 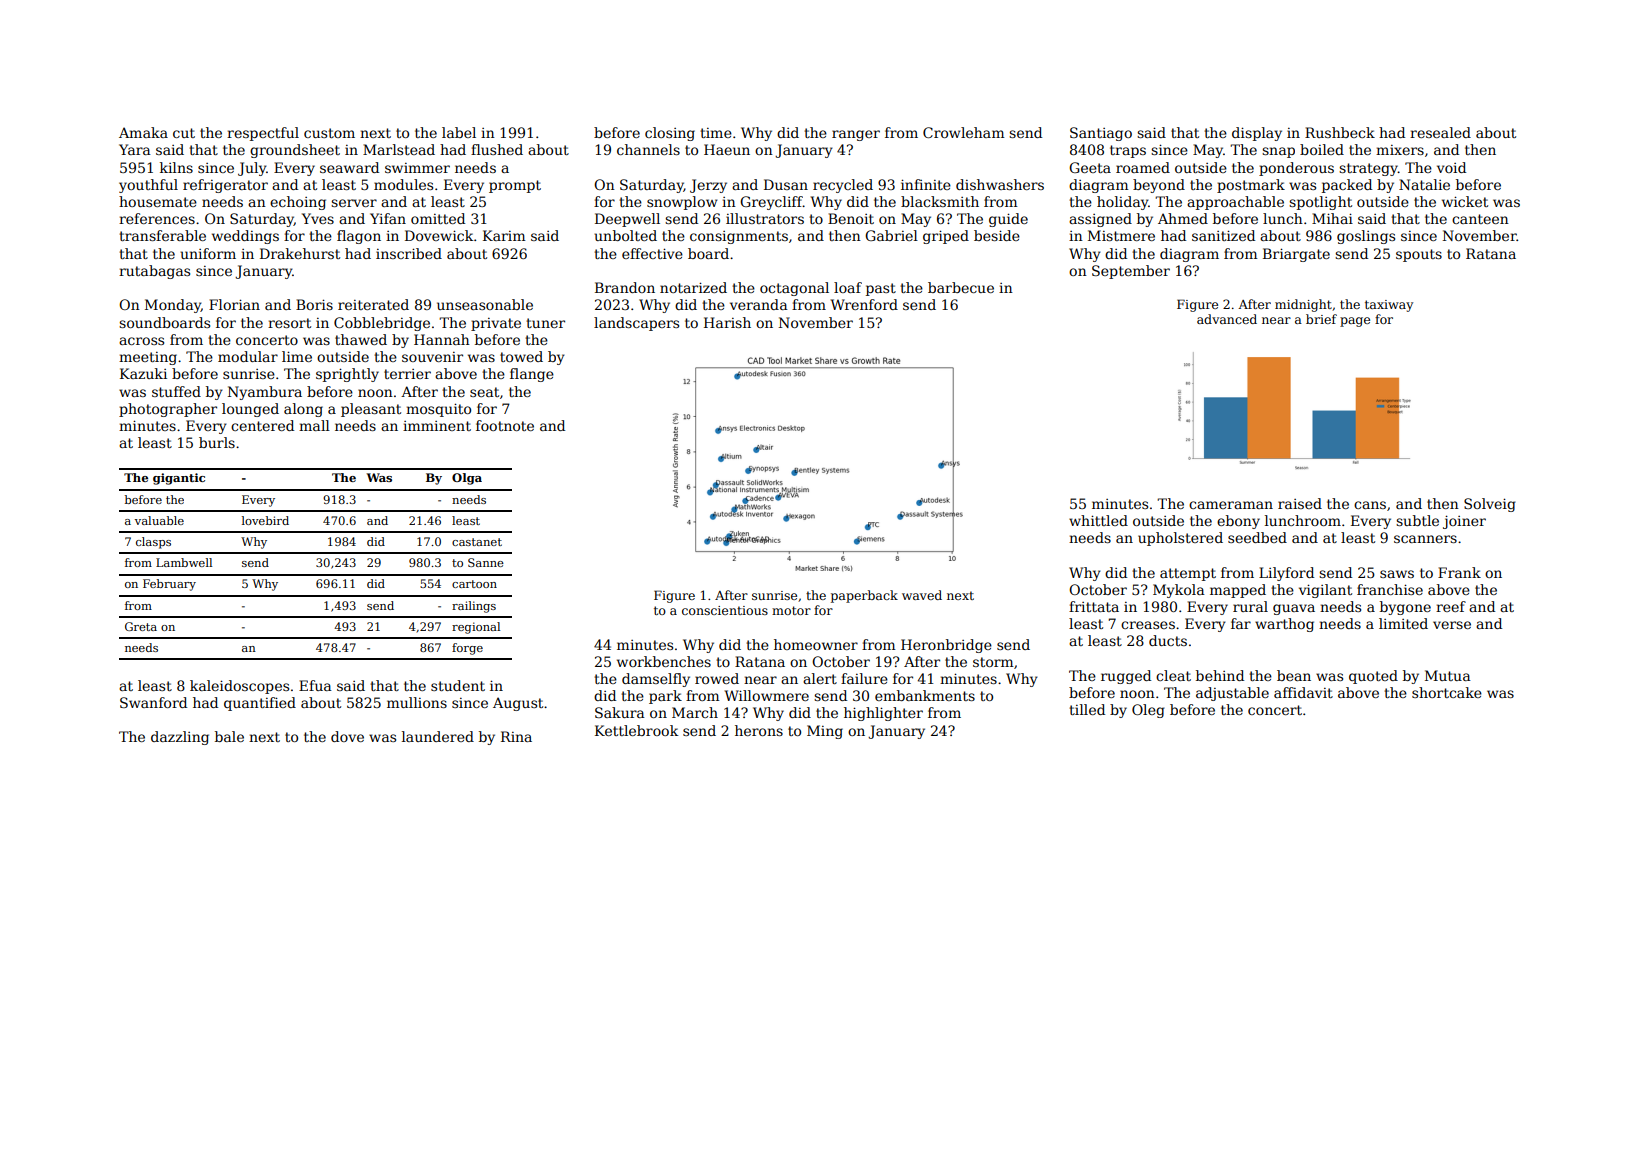 I want to click on waved, so click(x=922, y=595).
